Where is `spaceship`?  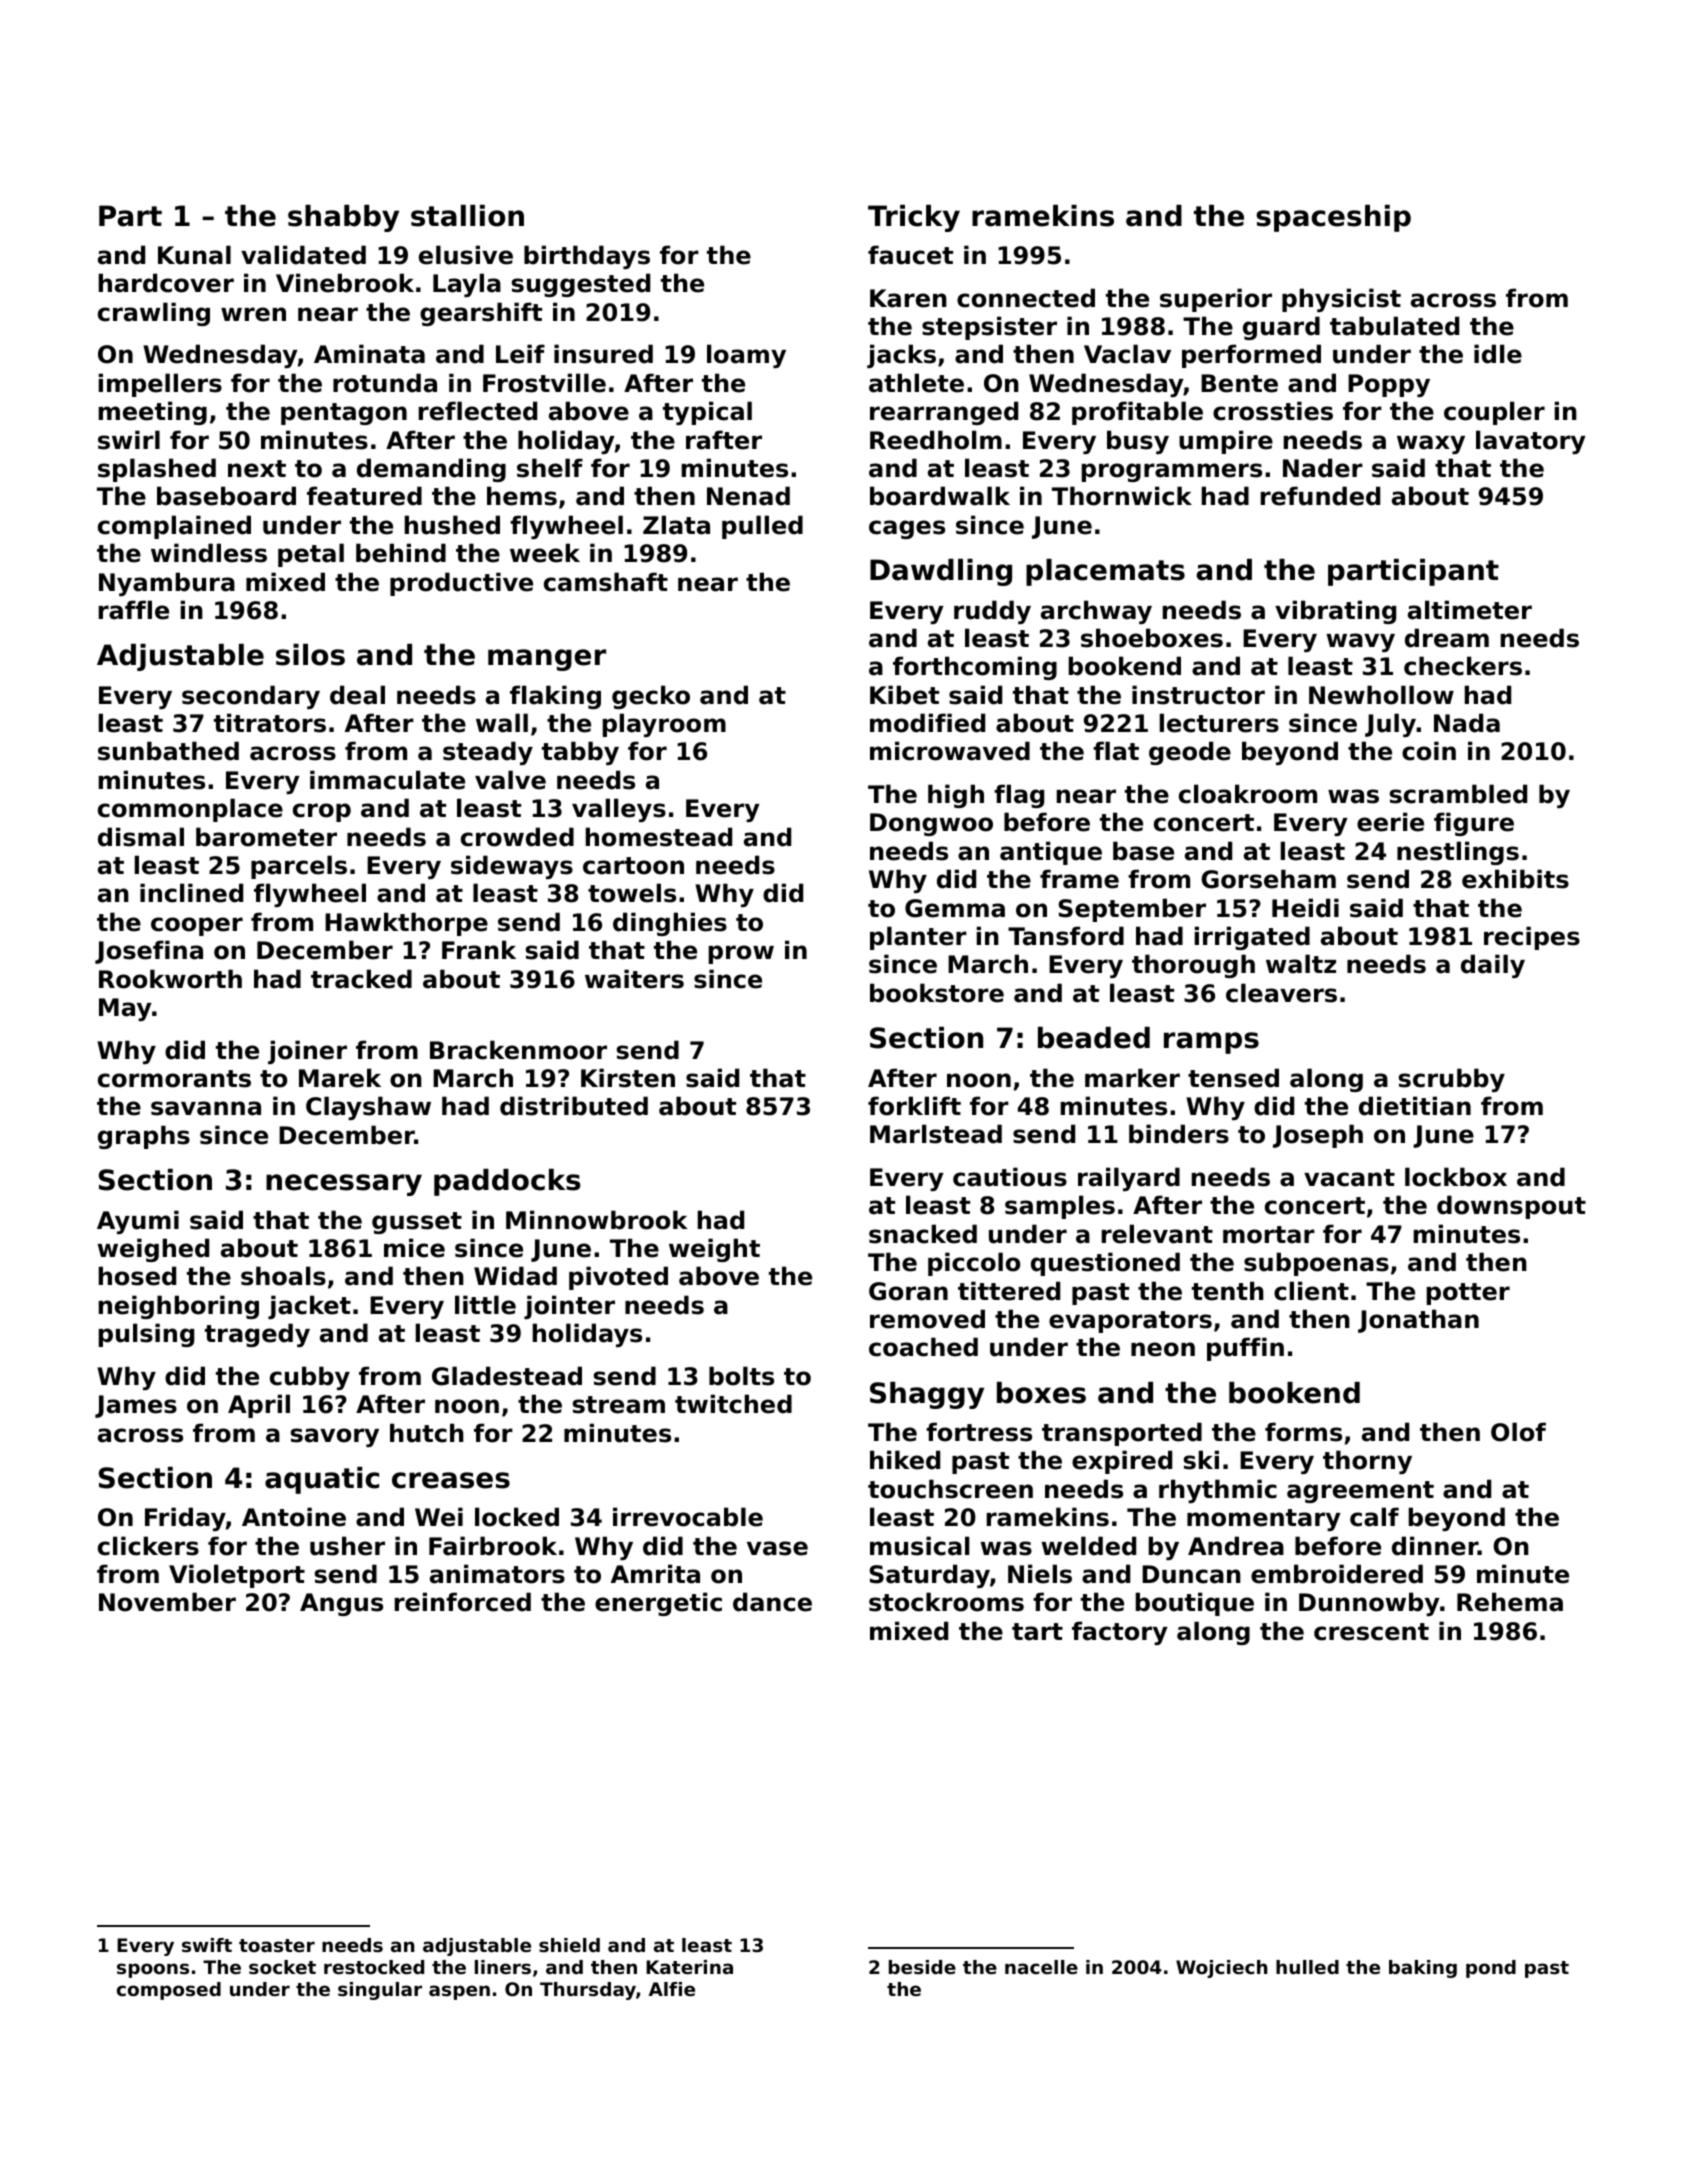 spaceship is located at coordinates (1333, 218).
